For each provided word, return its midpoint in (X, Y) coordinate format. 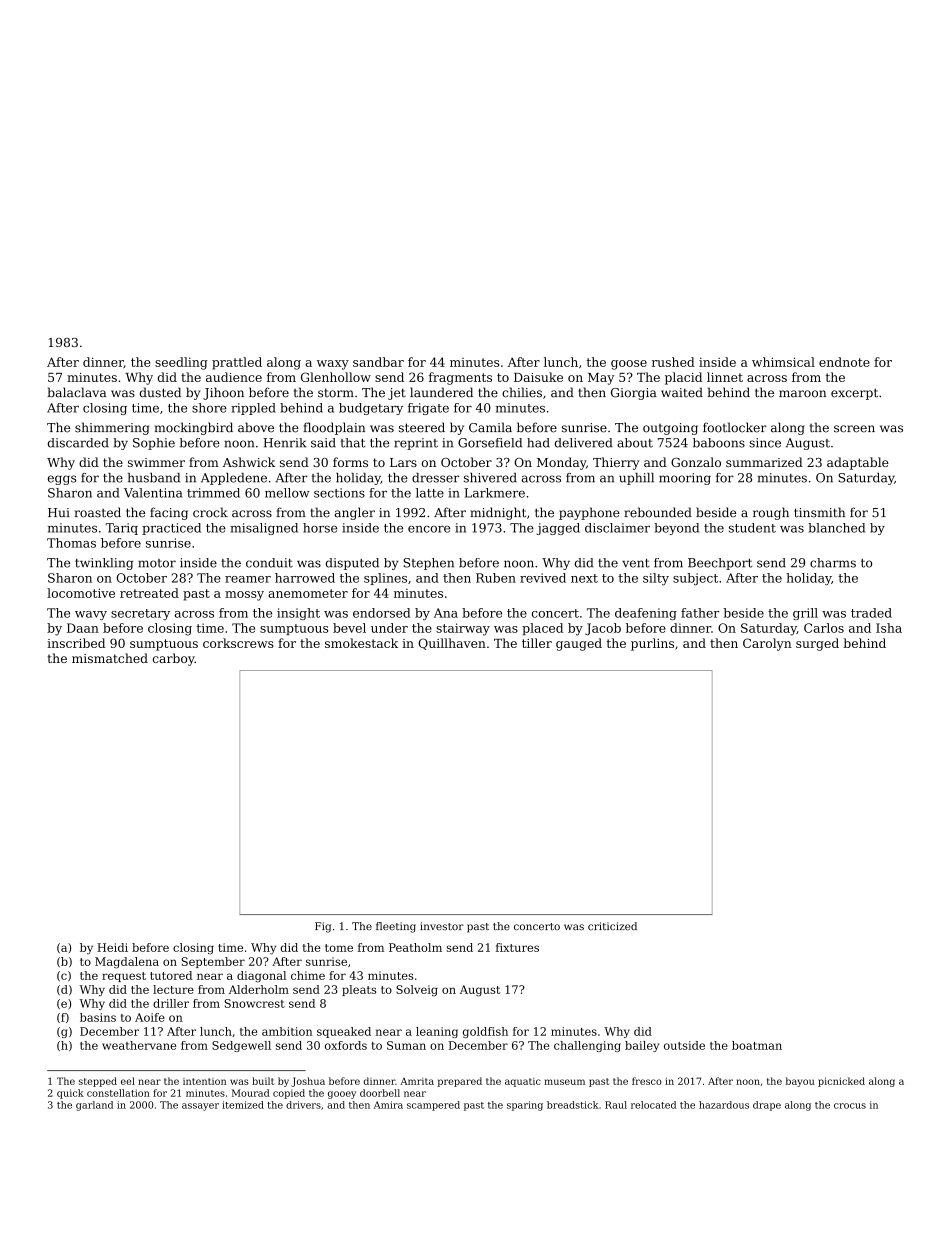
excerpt (854, 394)
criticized (612, 926)
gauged (579, 644)
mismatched (110, 658)
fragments (460, 378)
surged (817, 644)
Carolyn (767, 644)
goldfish (485, 1032)
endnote (844, 362)
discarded (78, 443)
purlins (652, 644)
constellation (118, 1093)
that (353, 443)
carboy (174, 659)
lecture (173, 989)
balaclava (76, 392)
